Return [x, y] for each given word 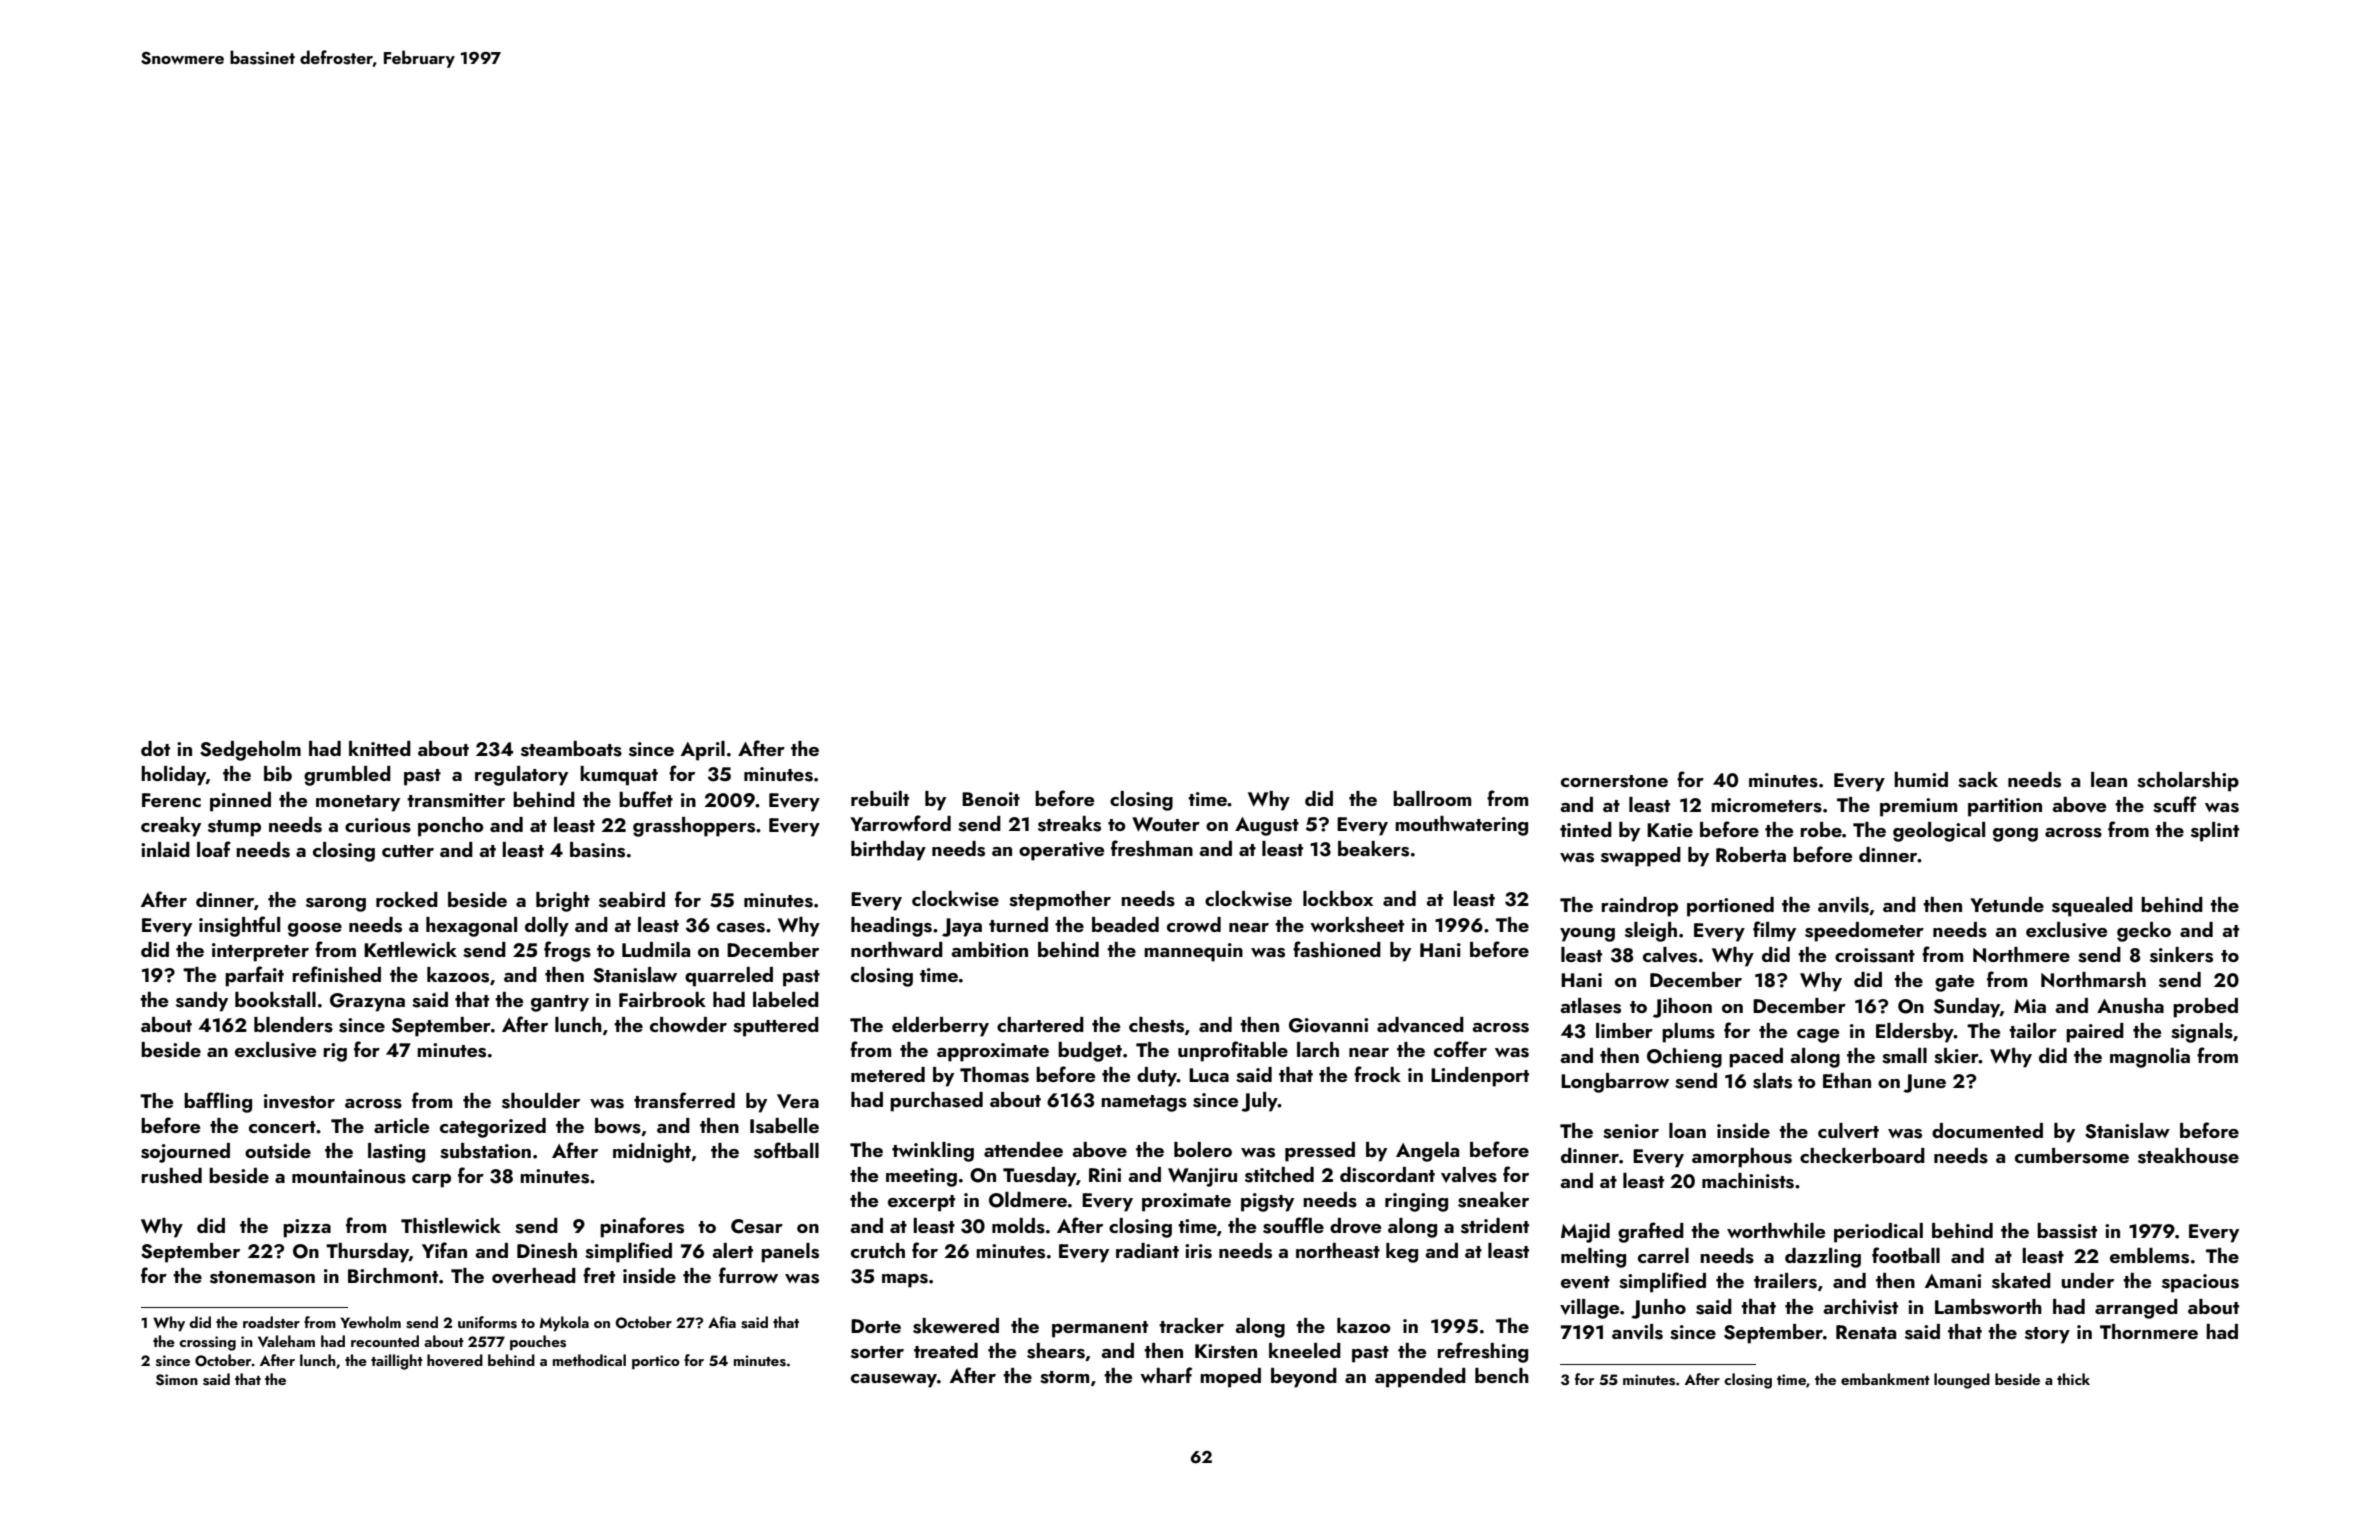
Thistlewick [451, 1226]
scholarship [2188, 782]
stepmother [1060, 901]
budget [1090, 1052]
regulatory [521, 776]
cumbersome [2072, 1156]
